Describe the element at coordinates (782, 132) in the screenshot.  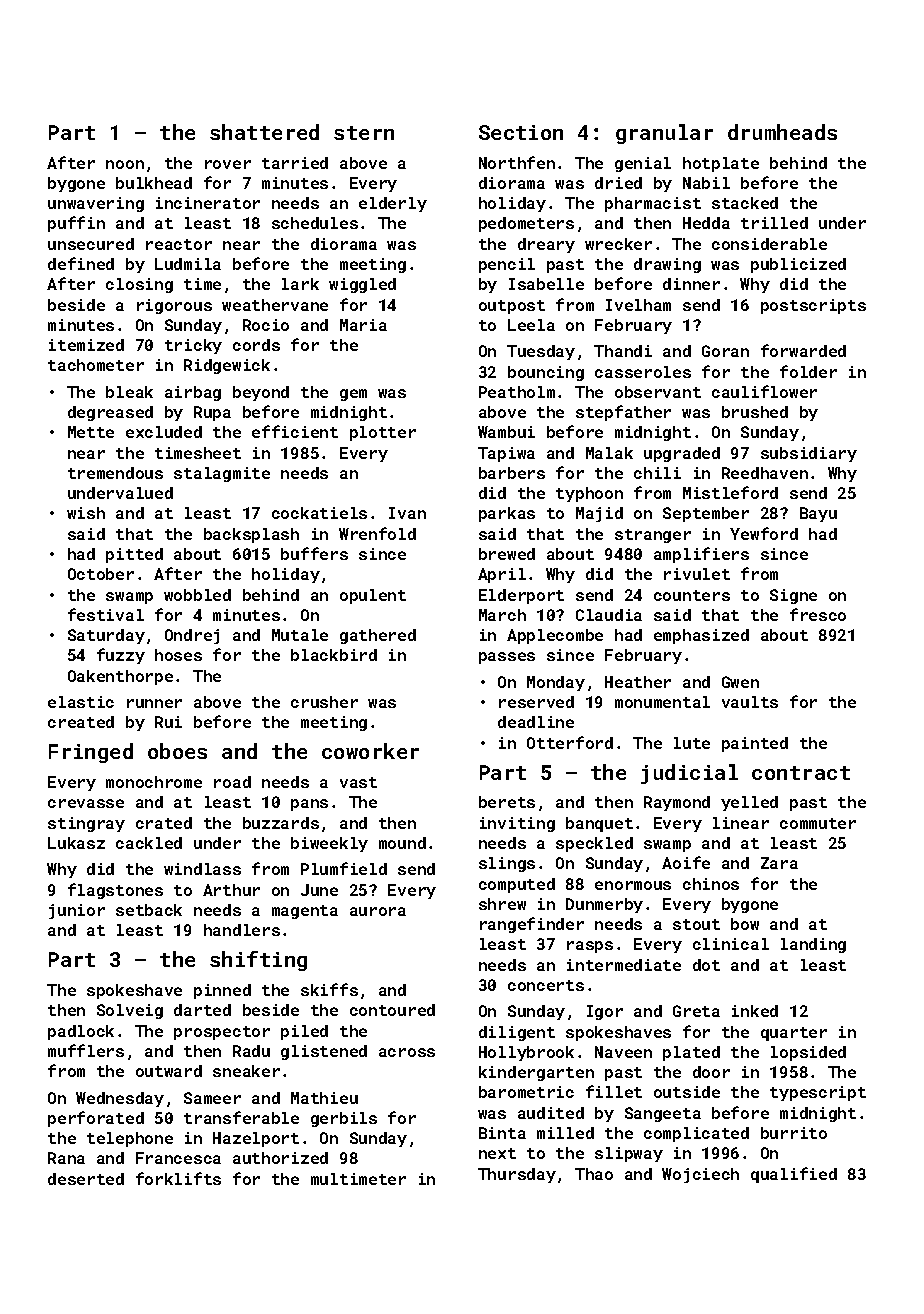
I see `drumheads` at that location.
